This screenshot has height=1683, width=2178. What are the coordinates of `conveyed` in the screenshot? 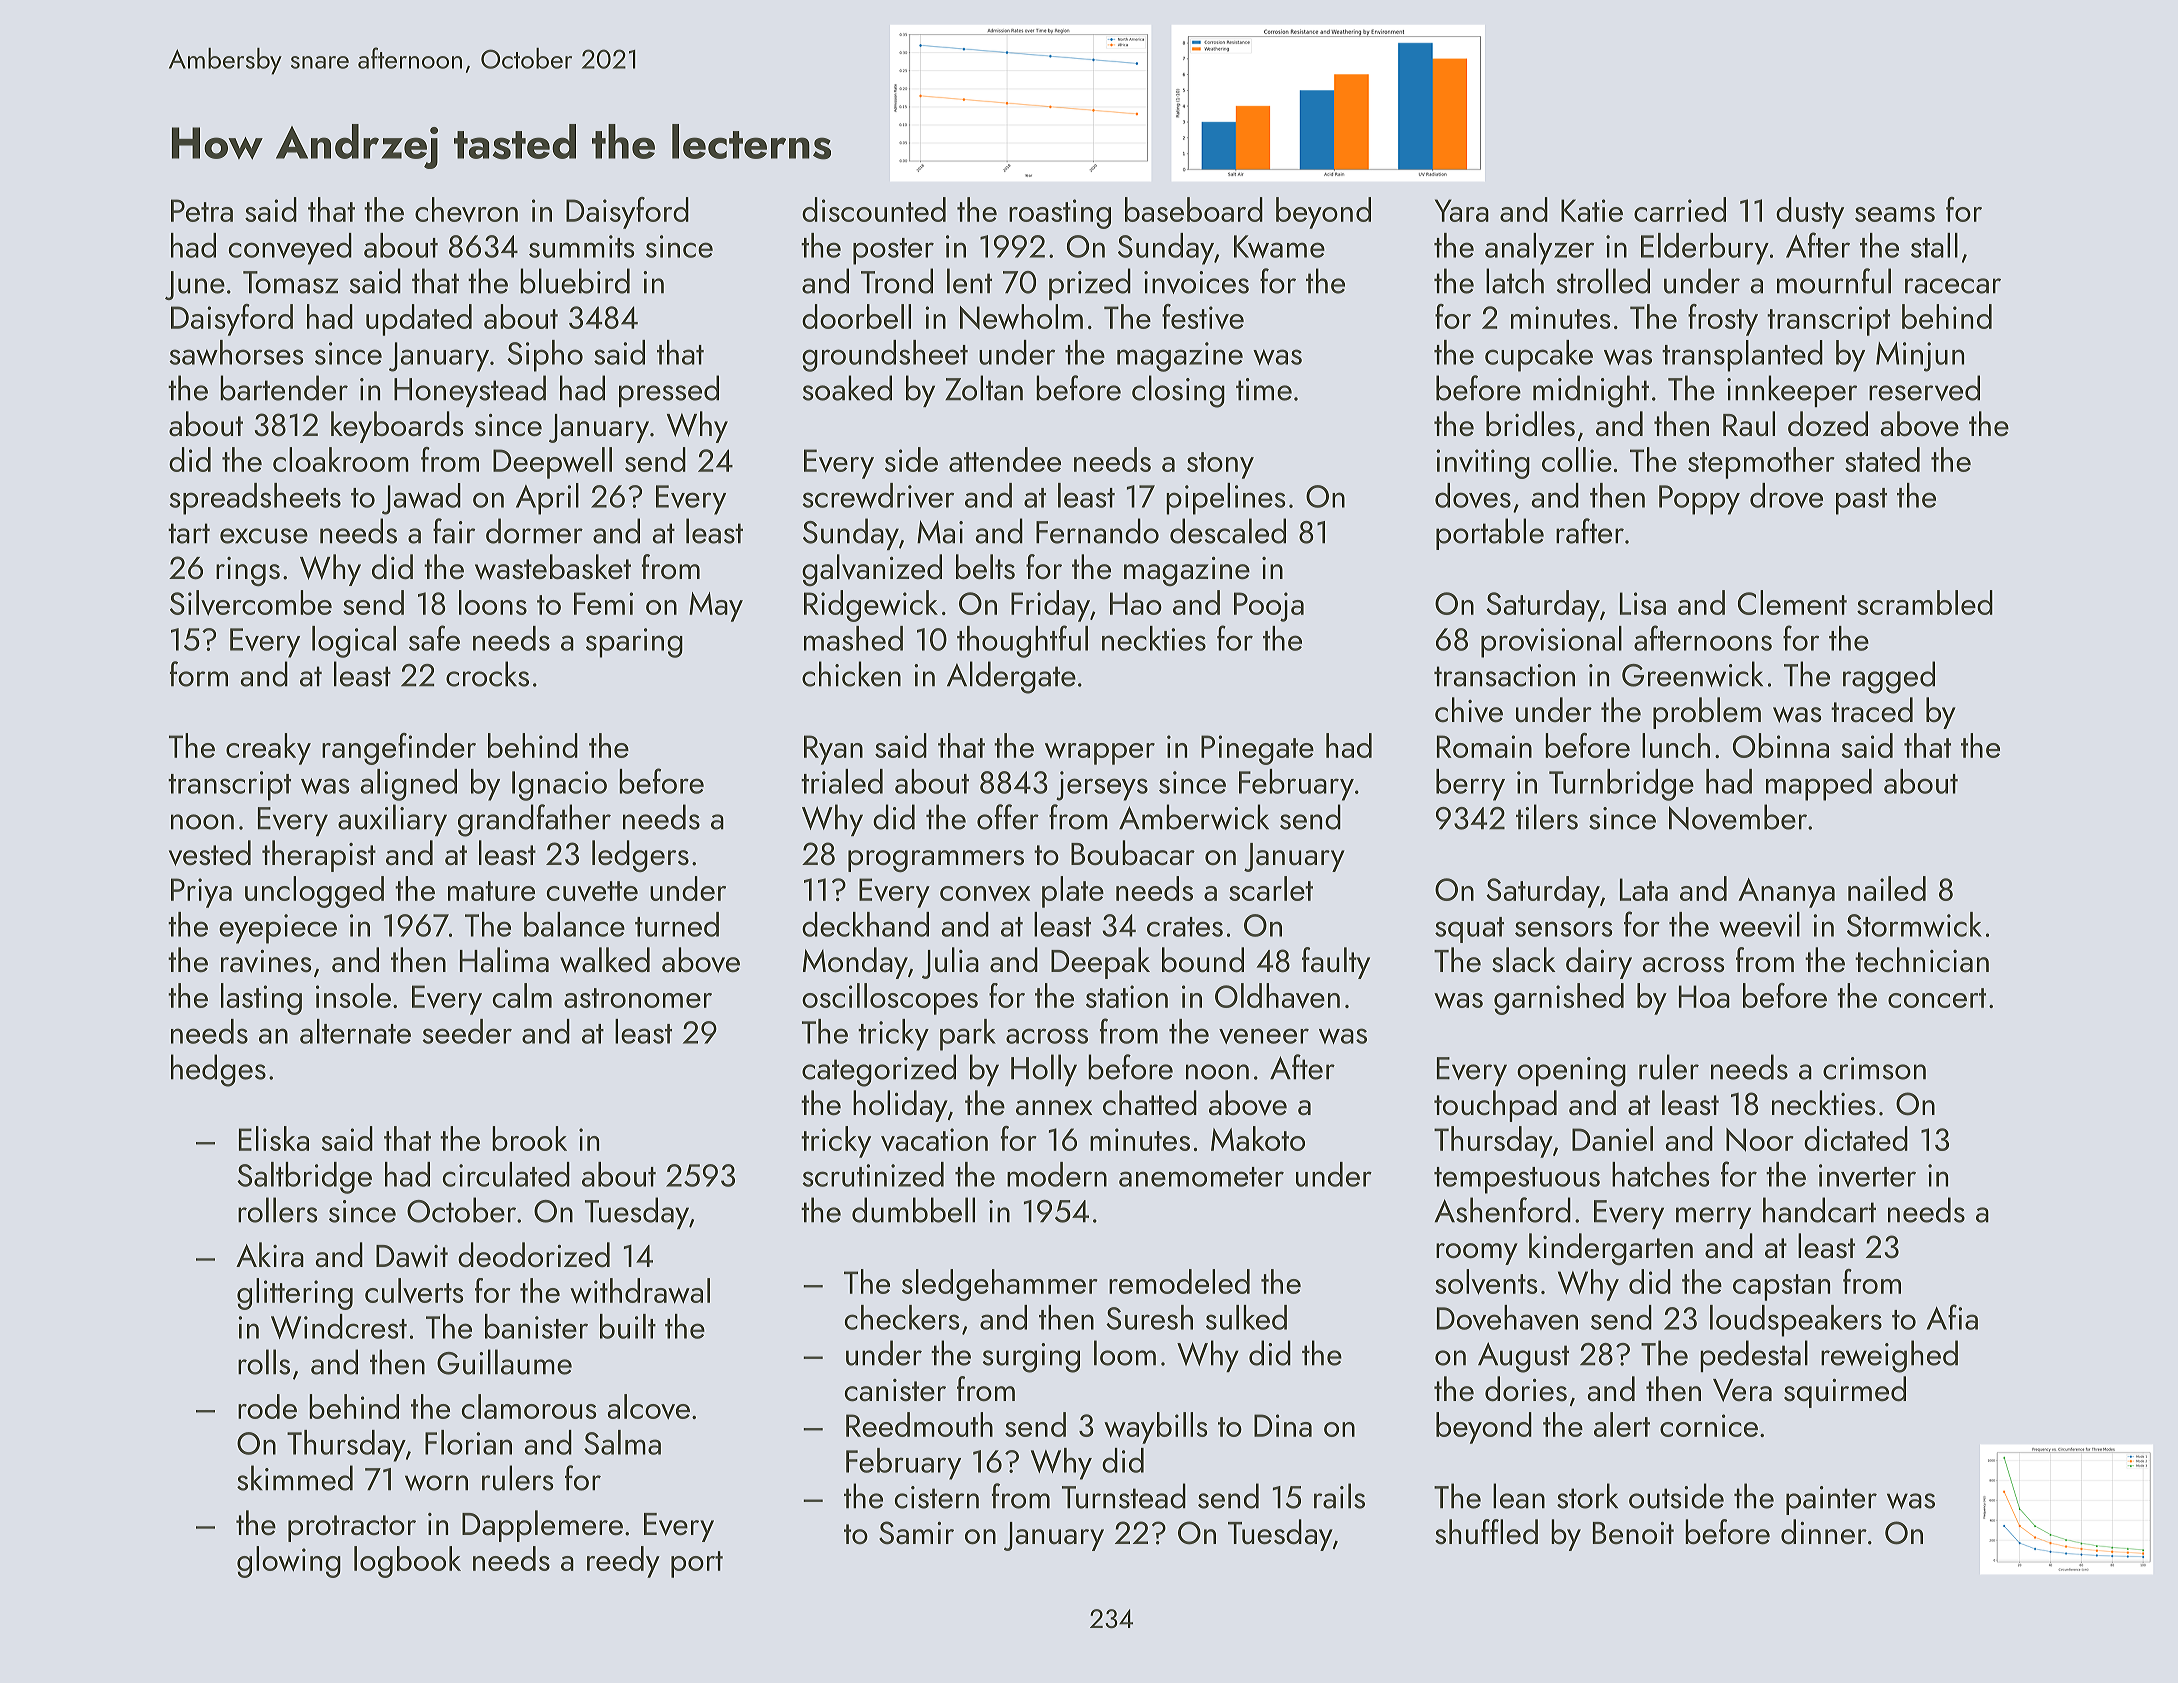 It's located at (290, 249).
